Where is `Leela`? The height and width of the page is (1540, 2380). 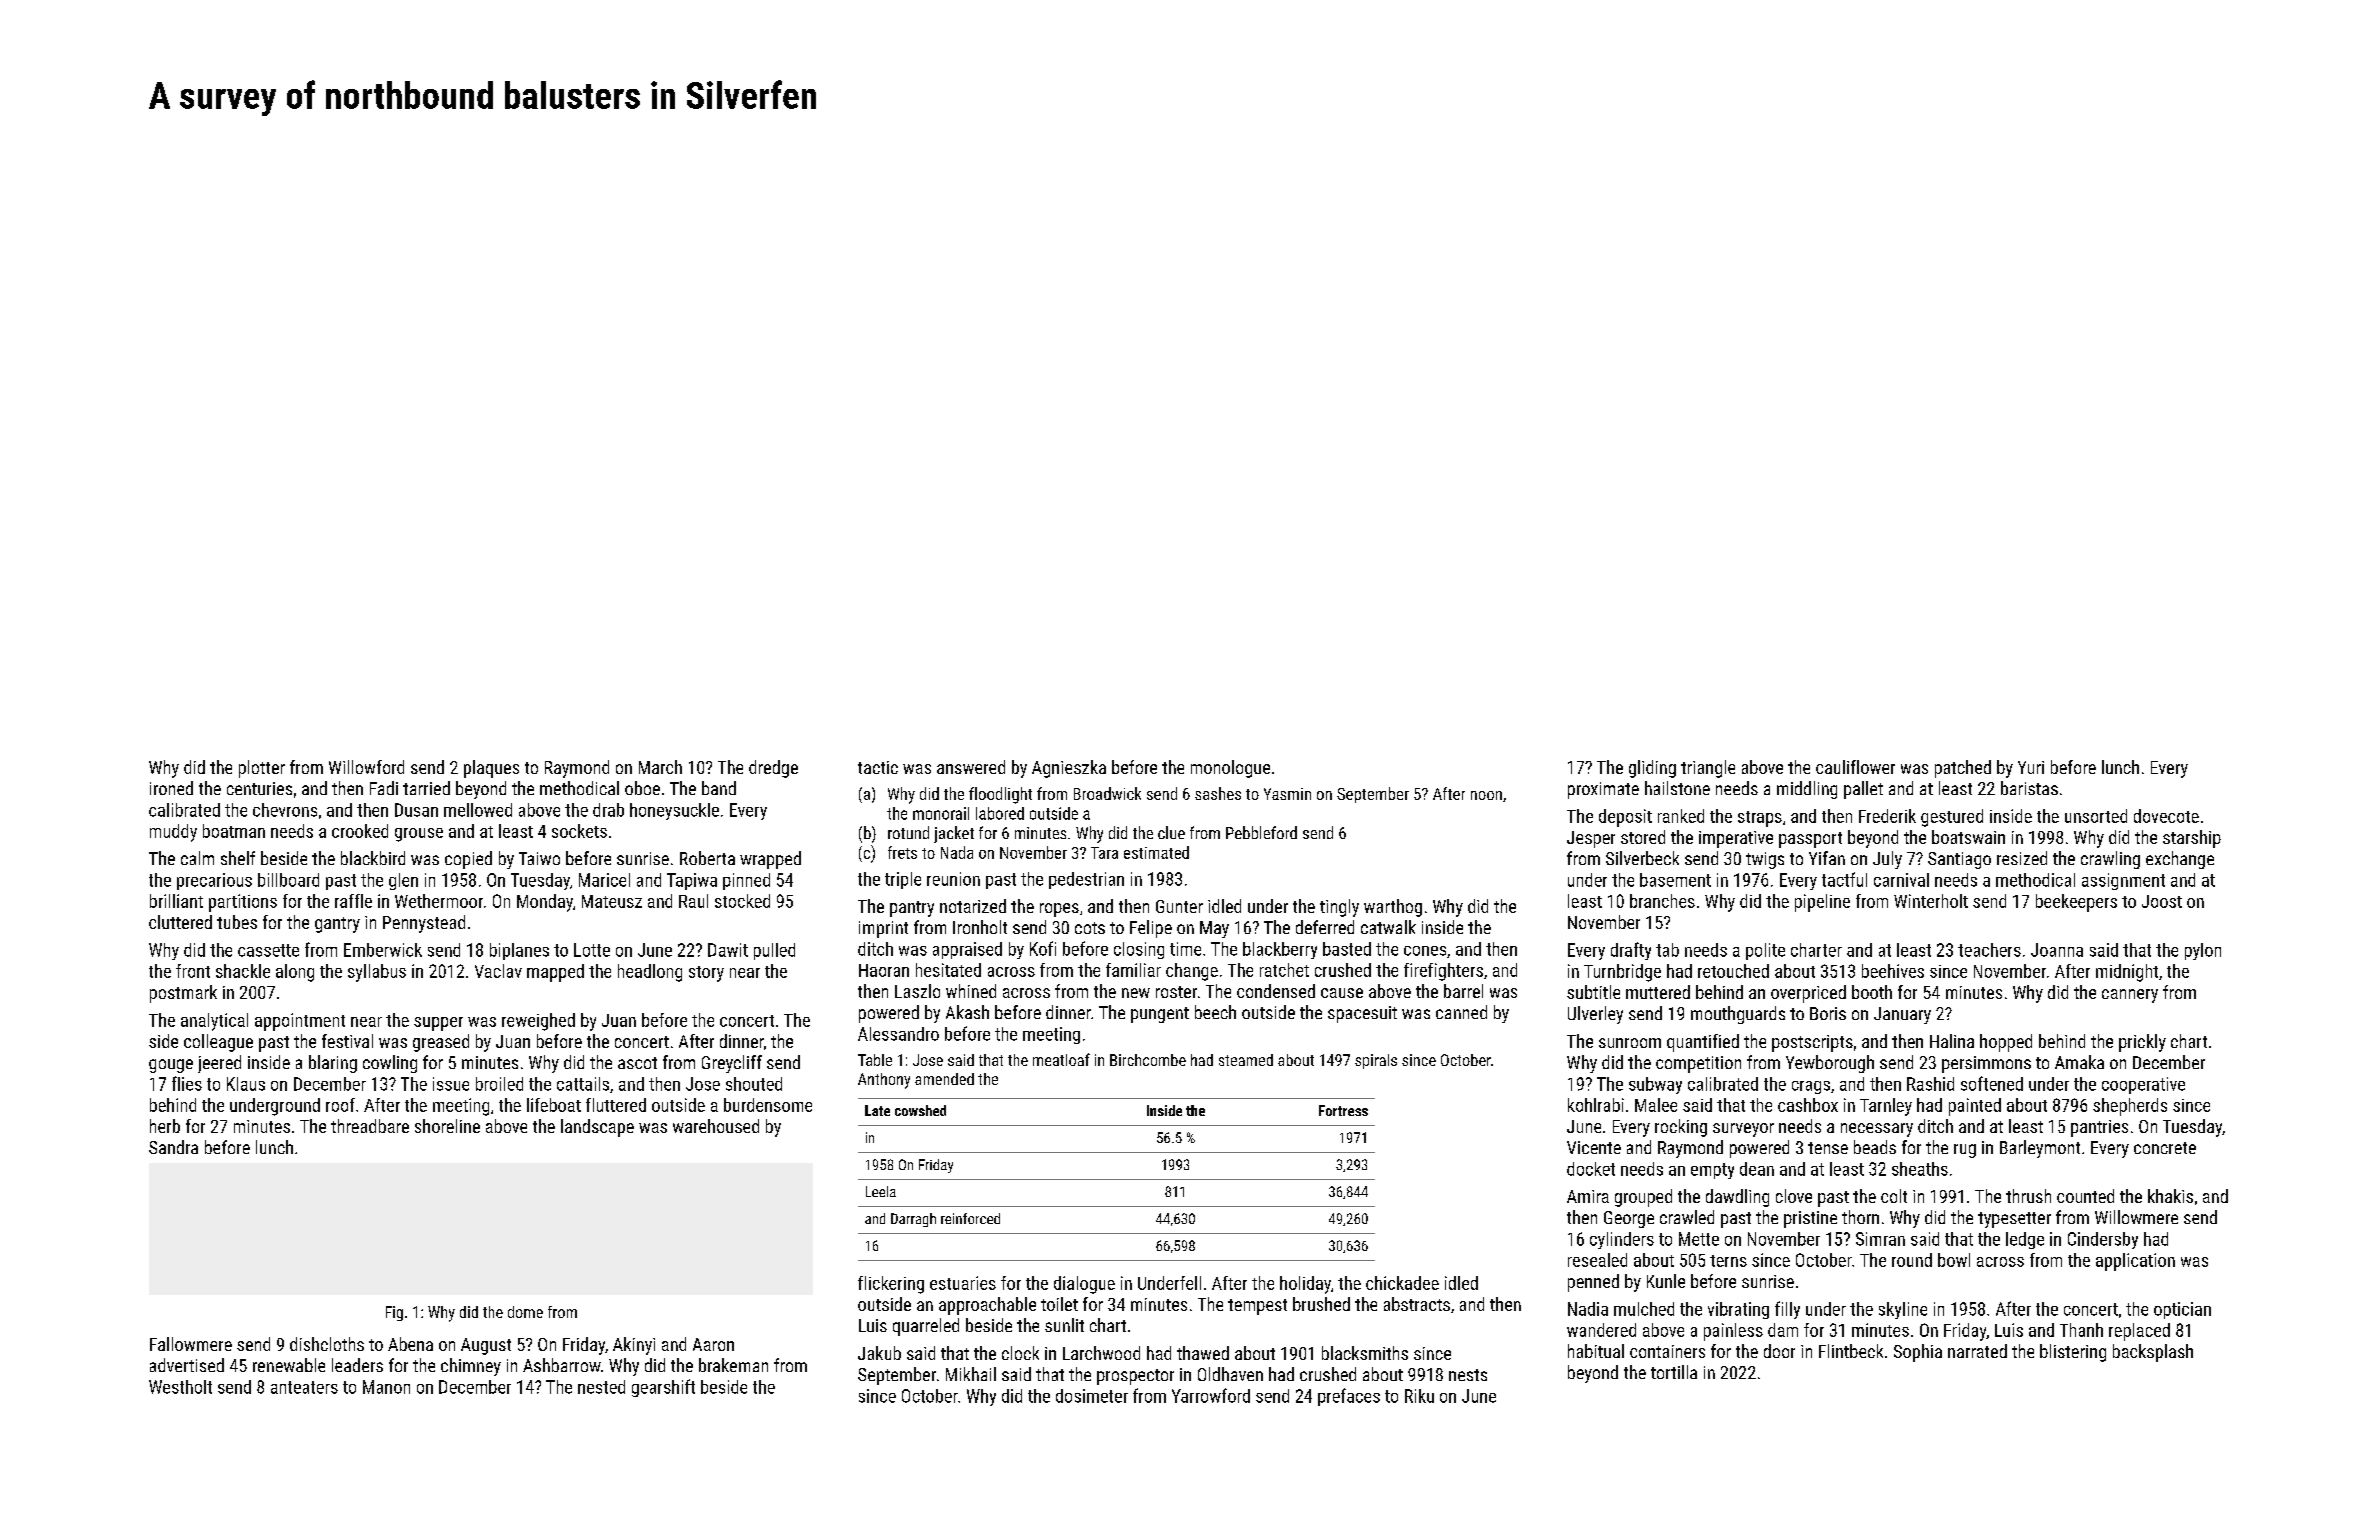
Leela is located at coordinates (881, 1191).
